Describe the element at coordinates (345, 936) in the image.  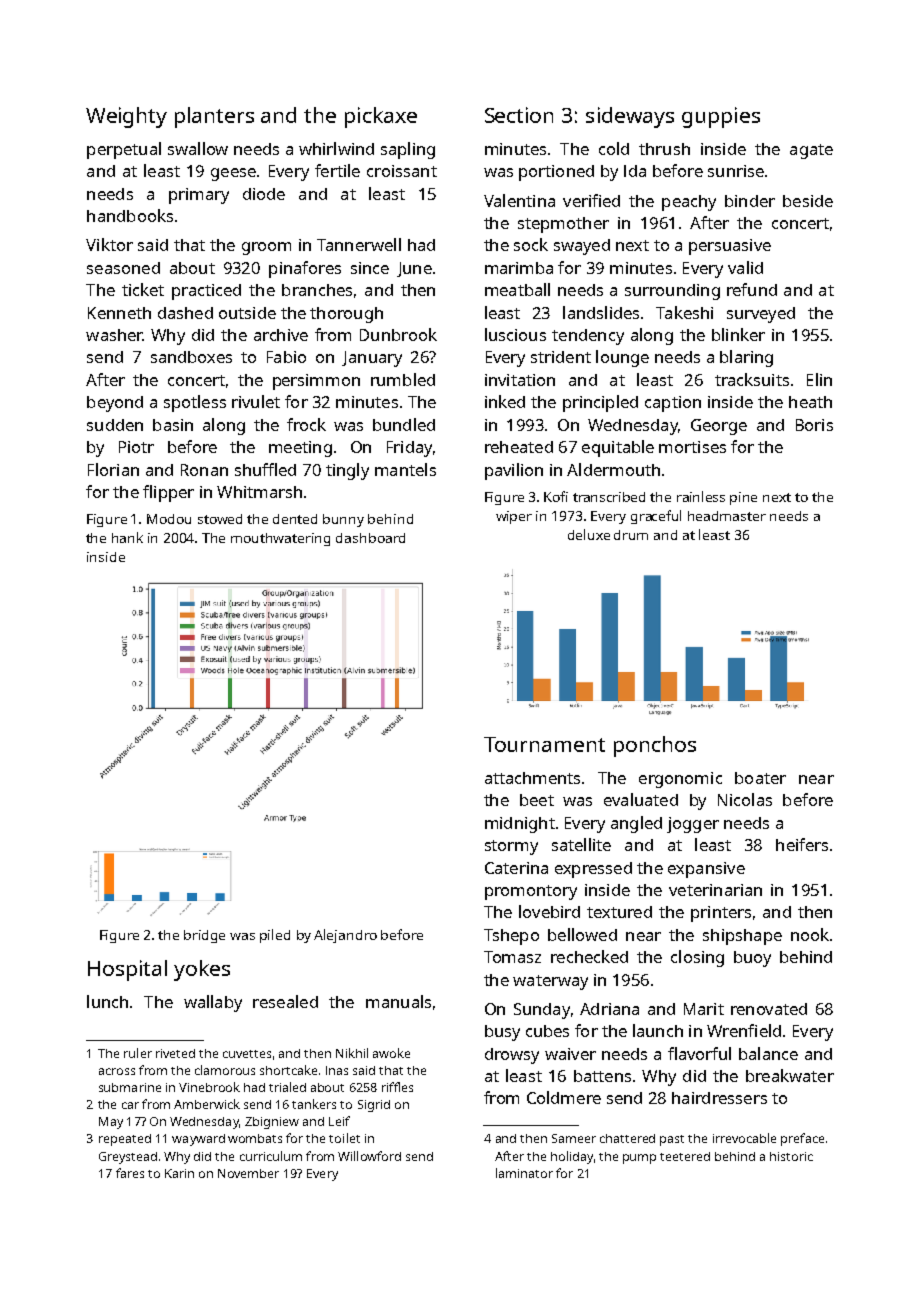
I see `Alejandro` at that location.
